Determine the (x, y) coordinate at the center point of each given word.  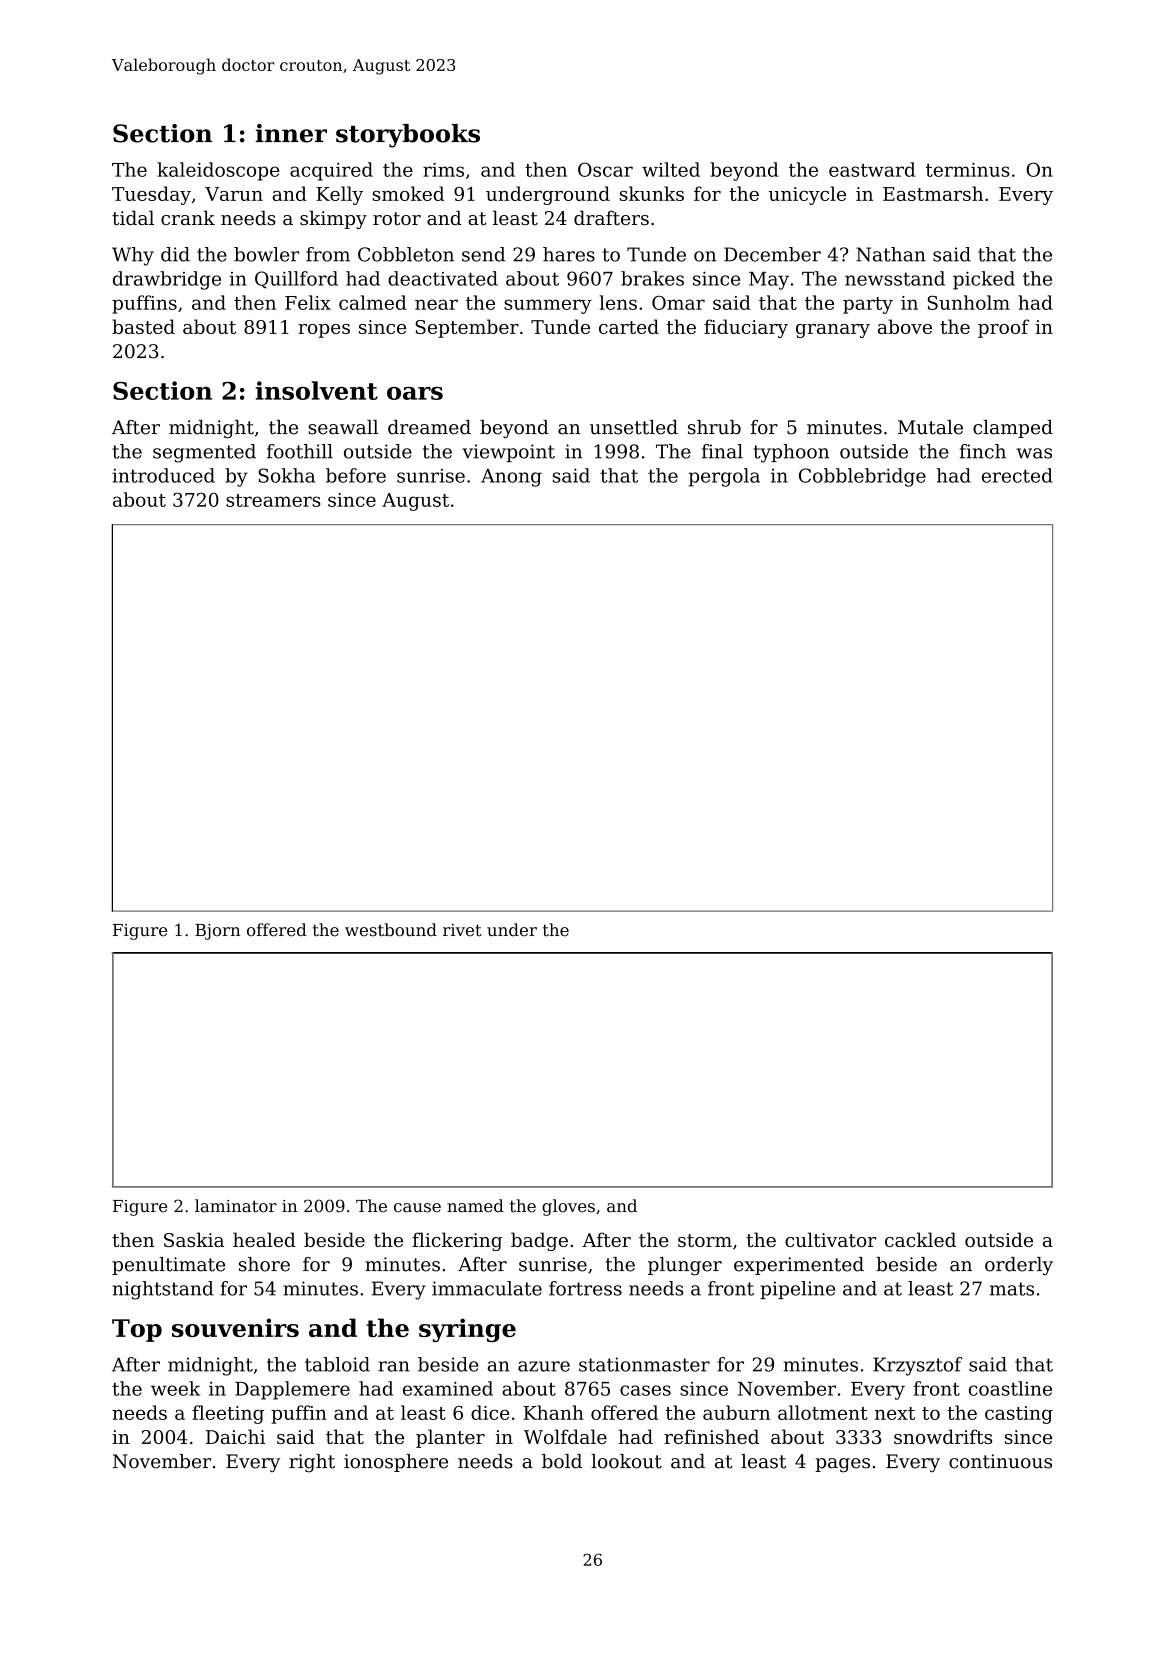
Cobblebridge (862, 477)
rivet (462, 930)
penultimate (168, 1266)
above (905, 326)
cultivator (830, 1239)
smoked (408, 193)
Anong (511, 478)
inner (291, 133)
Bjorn (218, 932)
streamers (273, 500)
